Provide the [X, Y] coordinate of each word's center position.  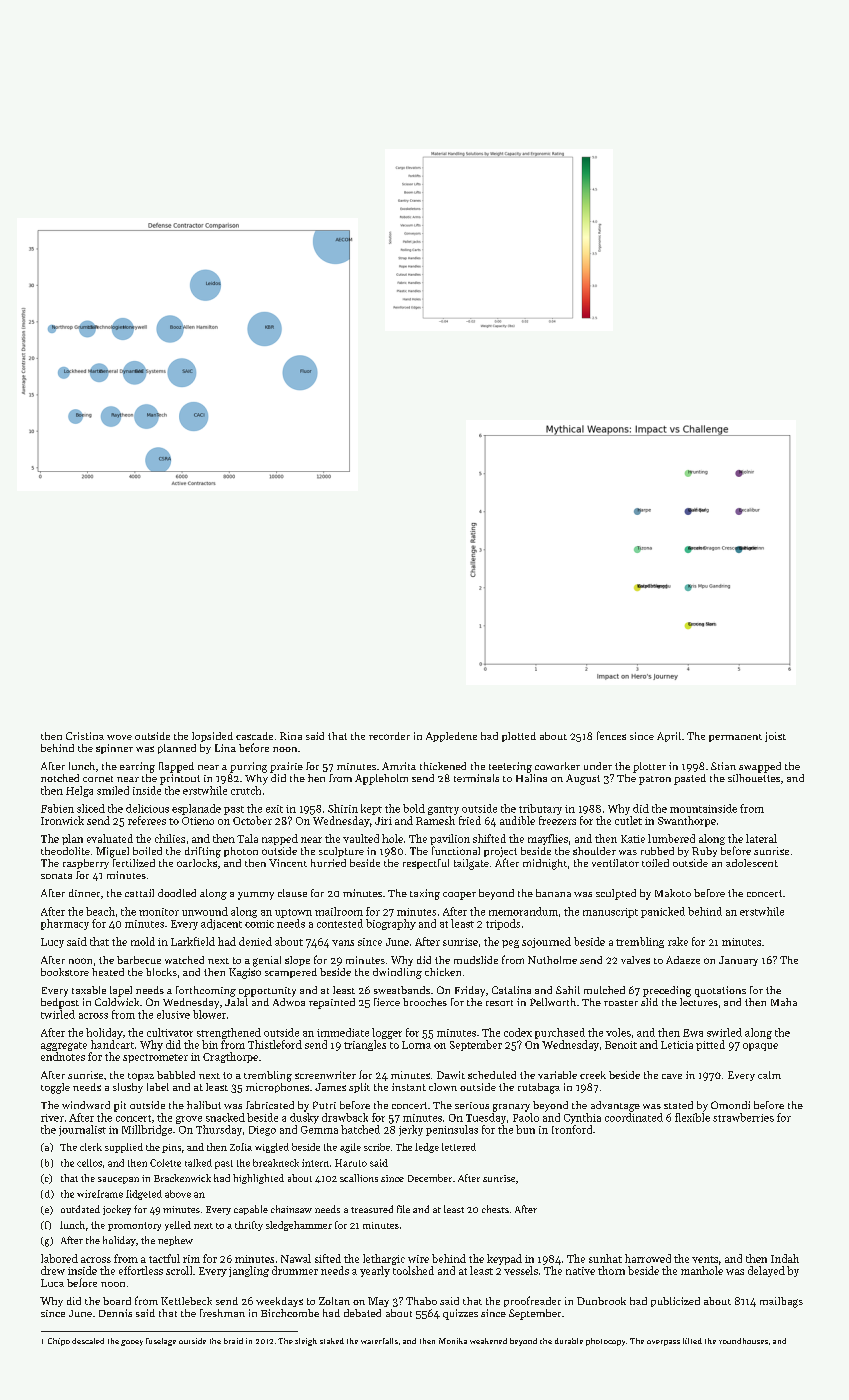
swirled [724, 1032]
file [403, 1209]
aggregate [64, 1046]
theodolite [65, 851]
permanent [735, 738]
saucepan [118, 1180]
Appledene [451, 737]
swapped [760, 767]
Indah [785, 1258]
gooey [132, 1343]
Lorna [416, 1045]
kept [371, 809]
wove [119, 737]
